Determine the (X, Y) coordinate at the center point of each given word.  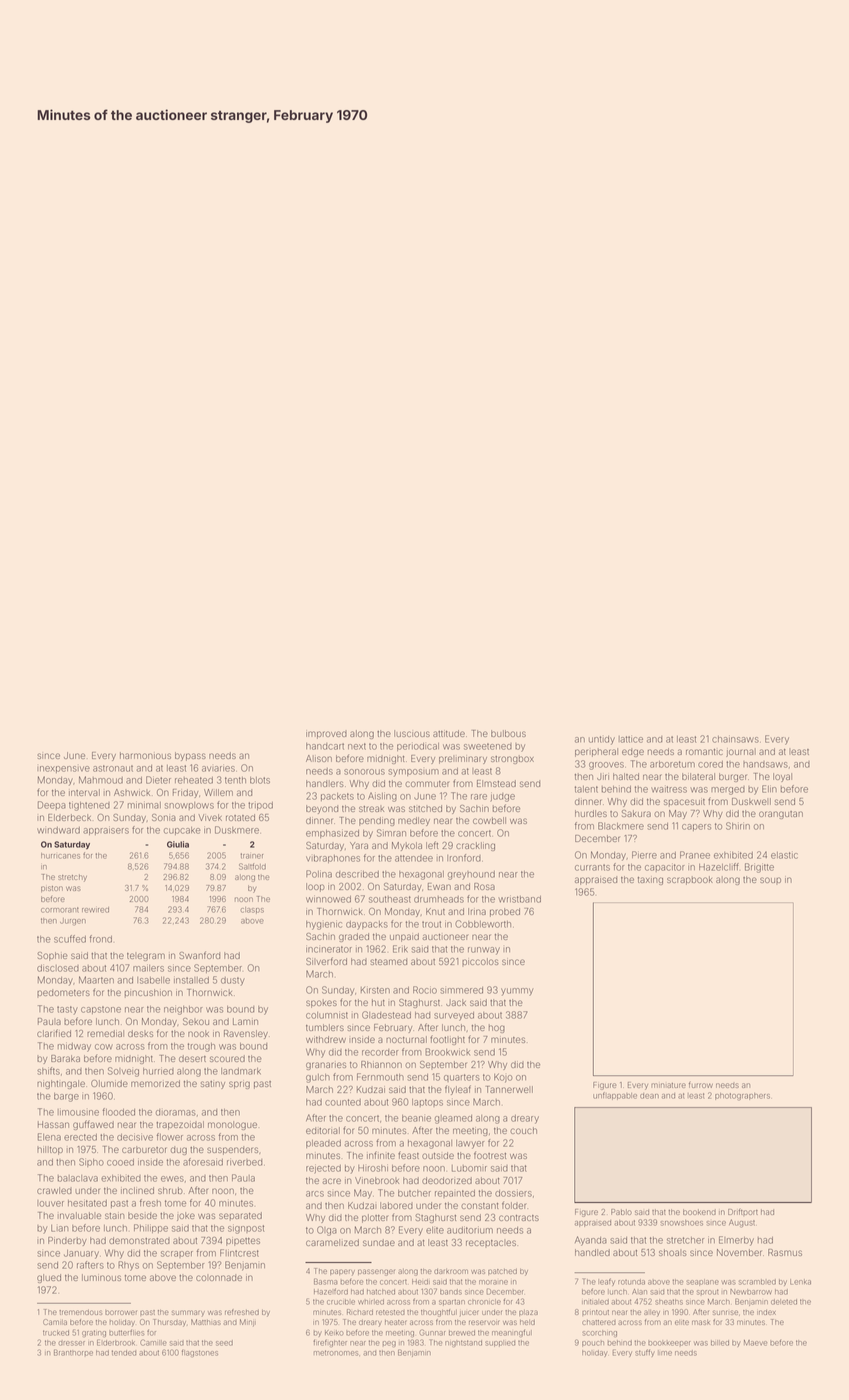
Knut (435, 911)
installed (191, 980)
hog (497, 1028)
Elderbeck (69, 817)
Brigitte (759, 868)
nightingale (61, 1084)
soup (770, 881)
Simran (391, 833)
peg (389, 1344)
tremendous (80, 1312)
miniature (668, 1085)
